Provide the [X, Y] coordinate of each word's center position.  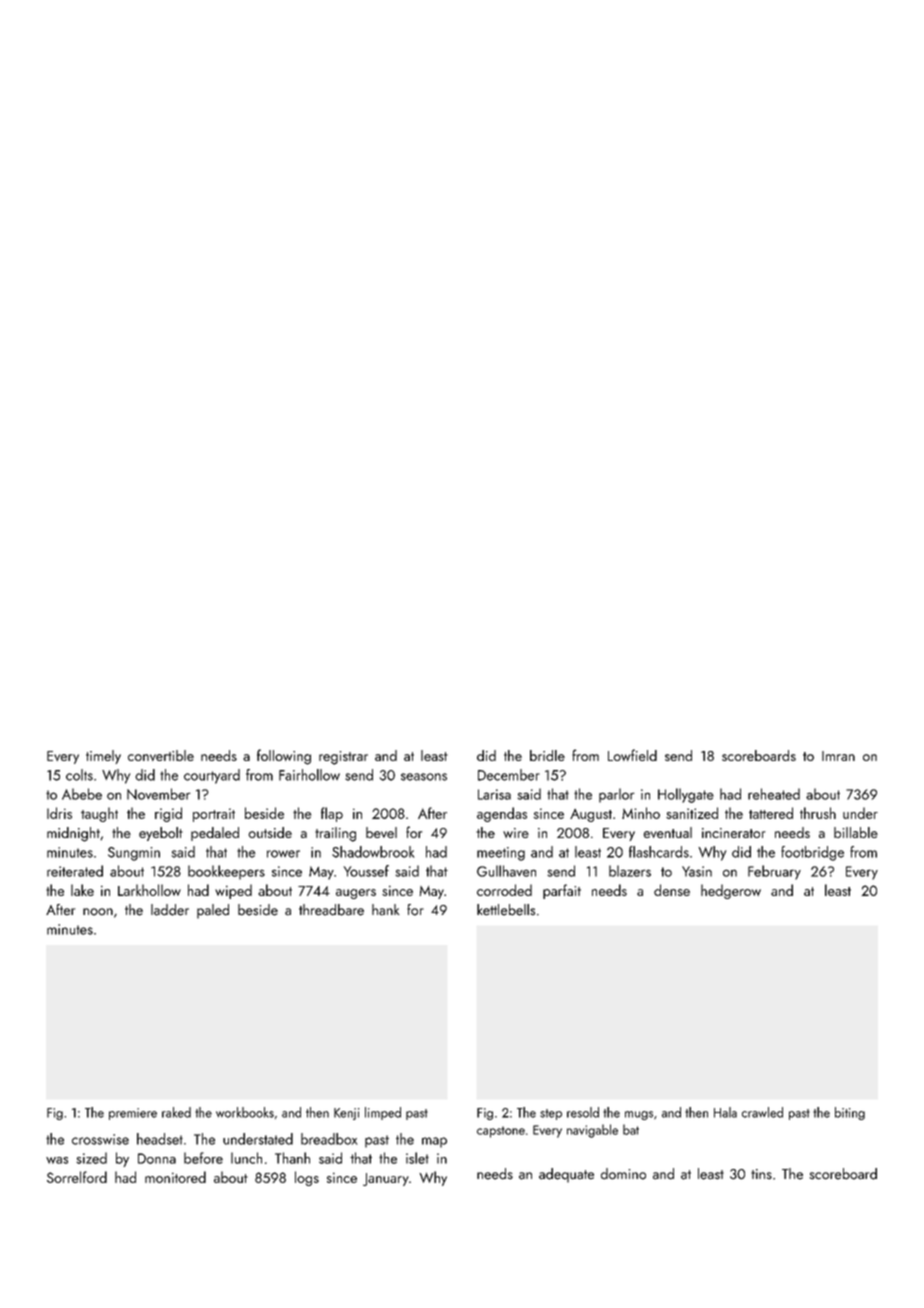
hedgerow [731, 891]
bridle [547, 755]
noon [98, 912]
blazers [630, 871]
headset [160, 1139]
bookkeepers [226, 872]
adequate [566, 1175]
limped [383, 1113]
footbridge [812, 853]
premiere [133, 1114]
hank [385, 910]
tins [761, 1174]
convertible [161, 755]
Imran [838, 756]
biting [850, 1113]
